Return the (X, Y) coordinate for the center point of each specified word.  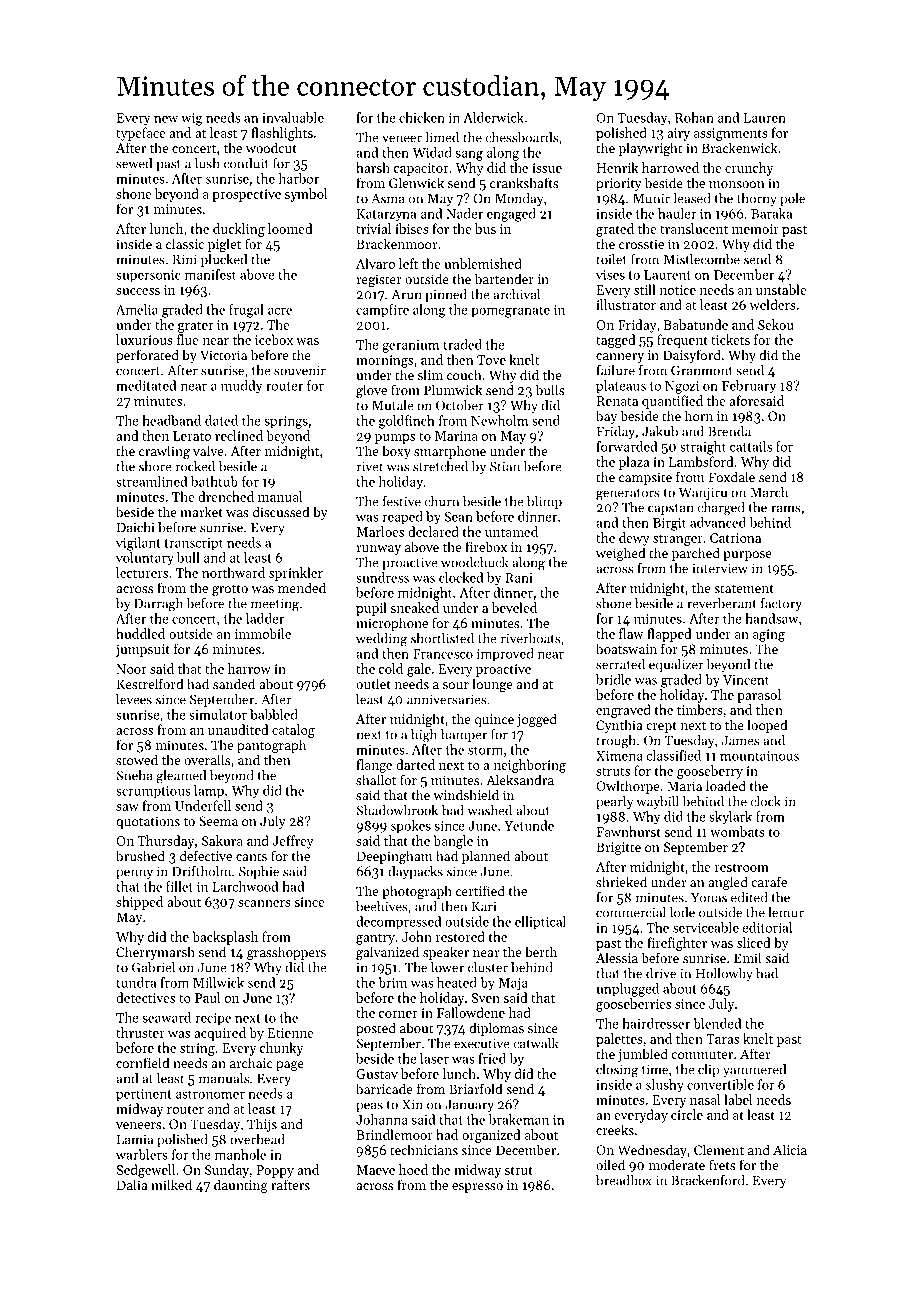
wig (192, 119)
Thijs (262, 1125)
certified (480, 890)
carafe (769, 881)
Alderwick (493, 117)
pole (792, 199)
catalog (293, 731)
